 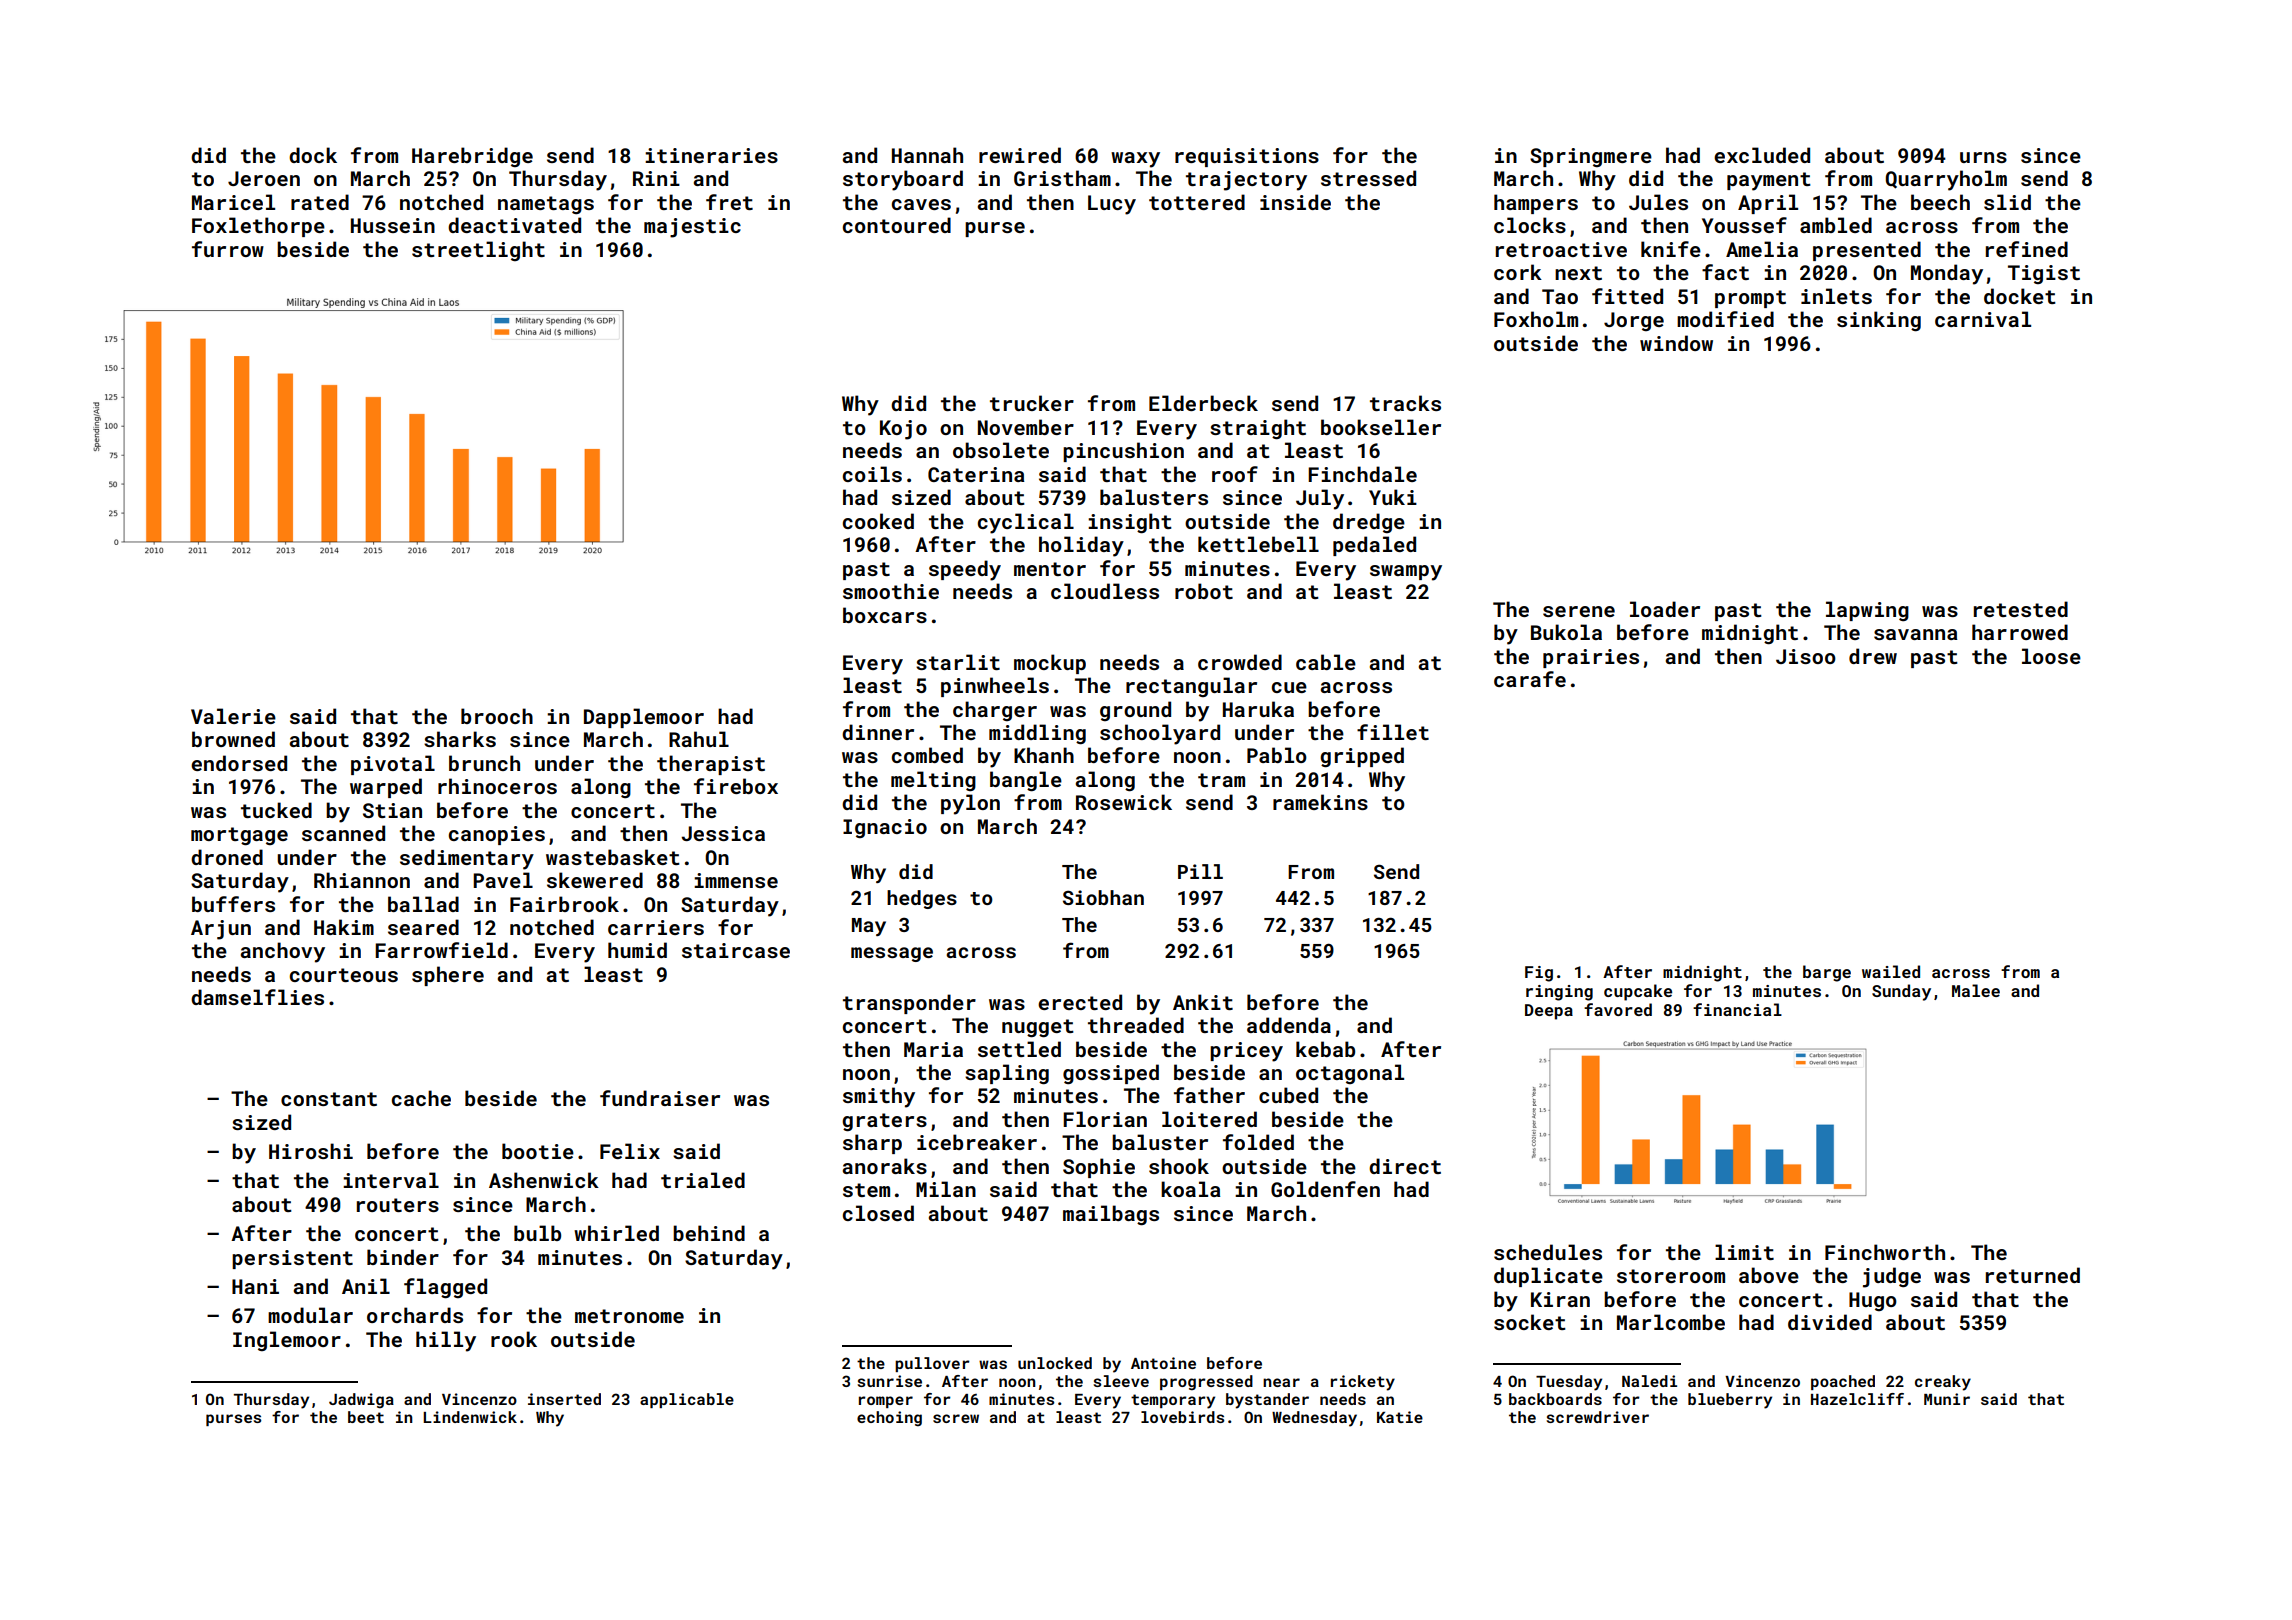 I want to click on Youssef, so click(x=1744, y=225).
